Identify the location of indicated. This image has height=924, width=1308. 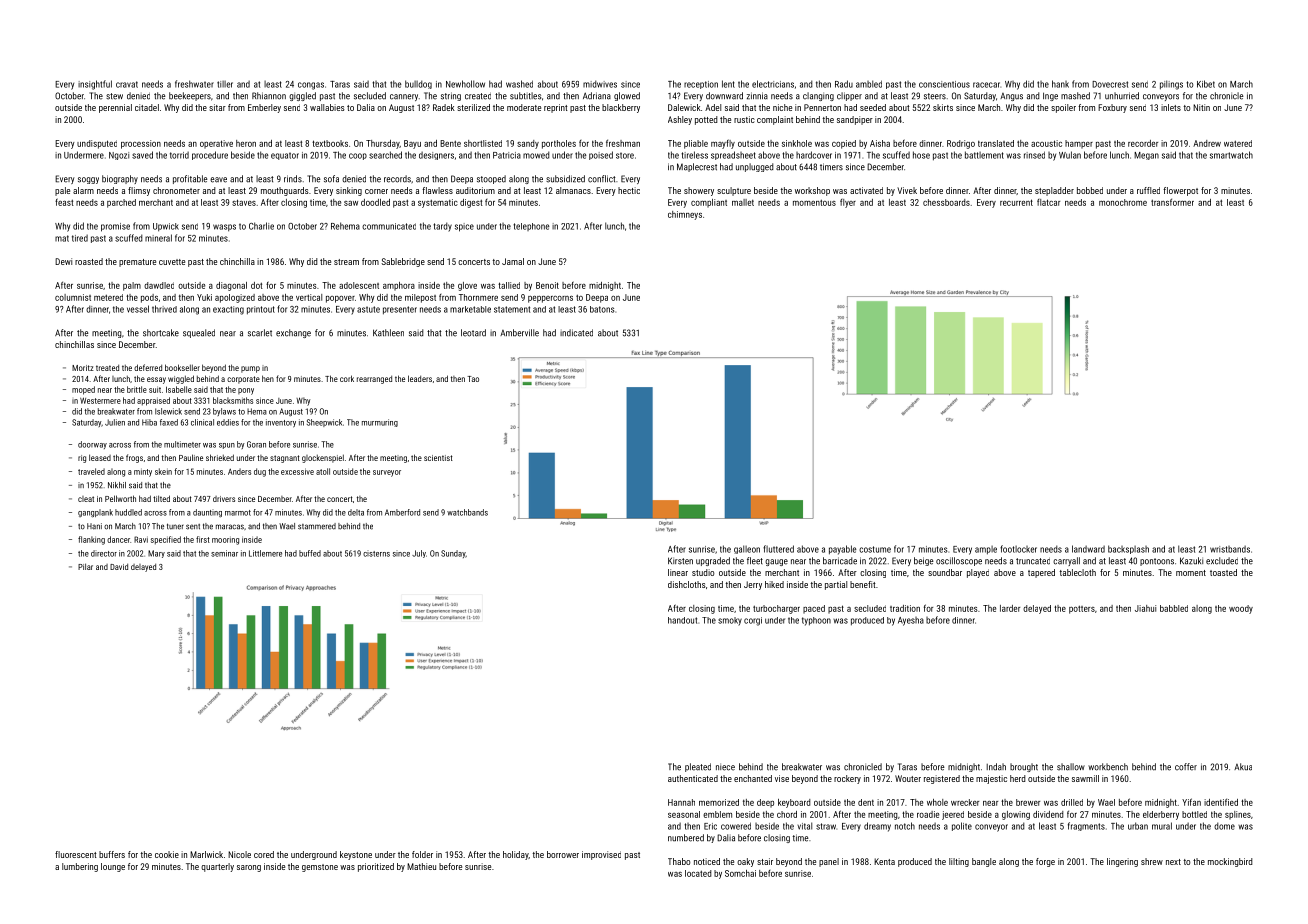
(576, 333).
